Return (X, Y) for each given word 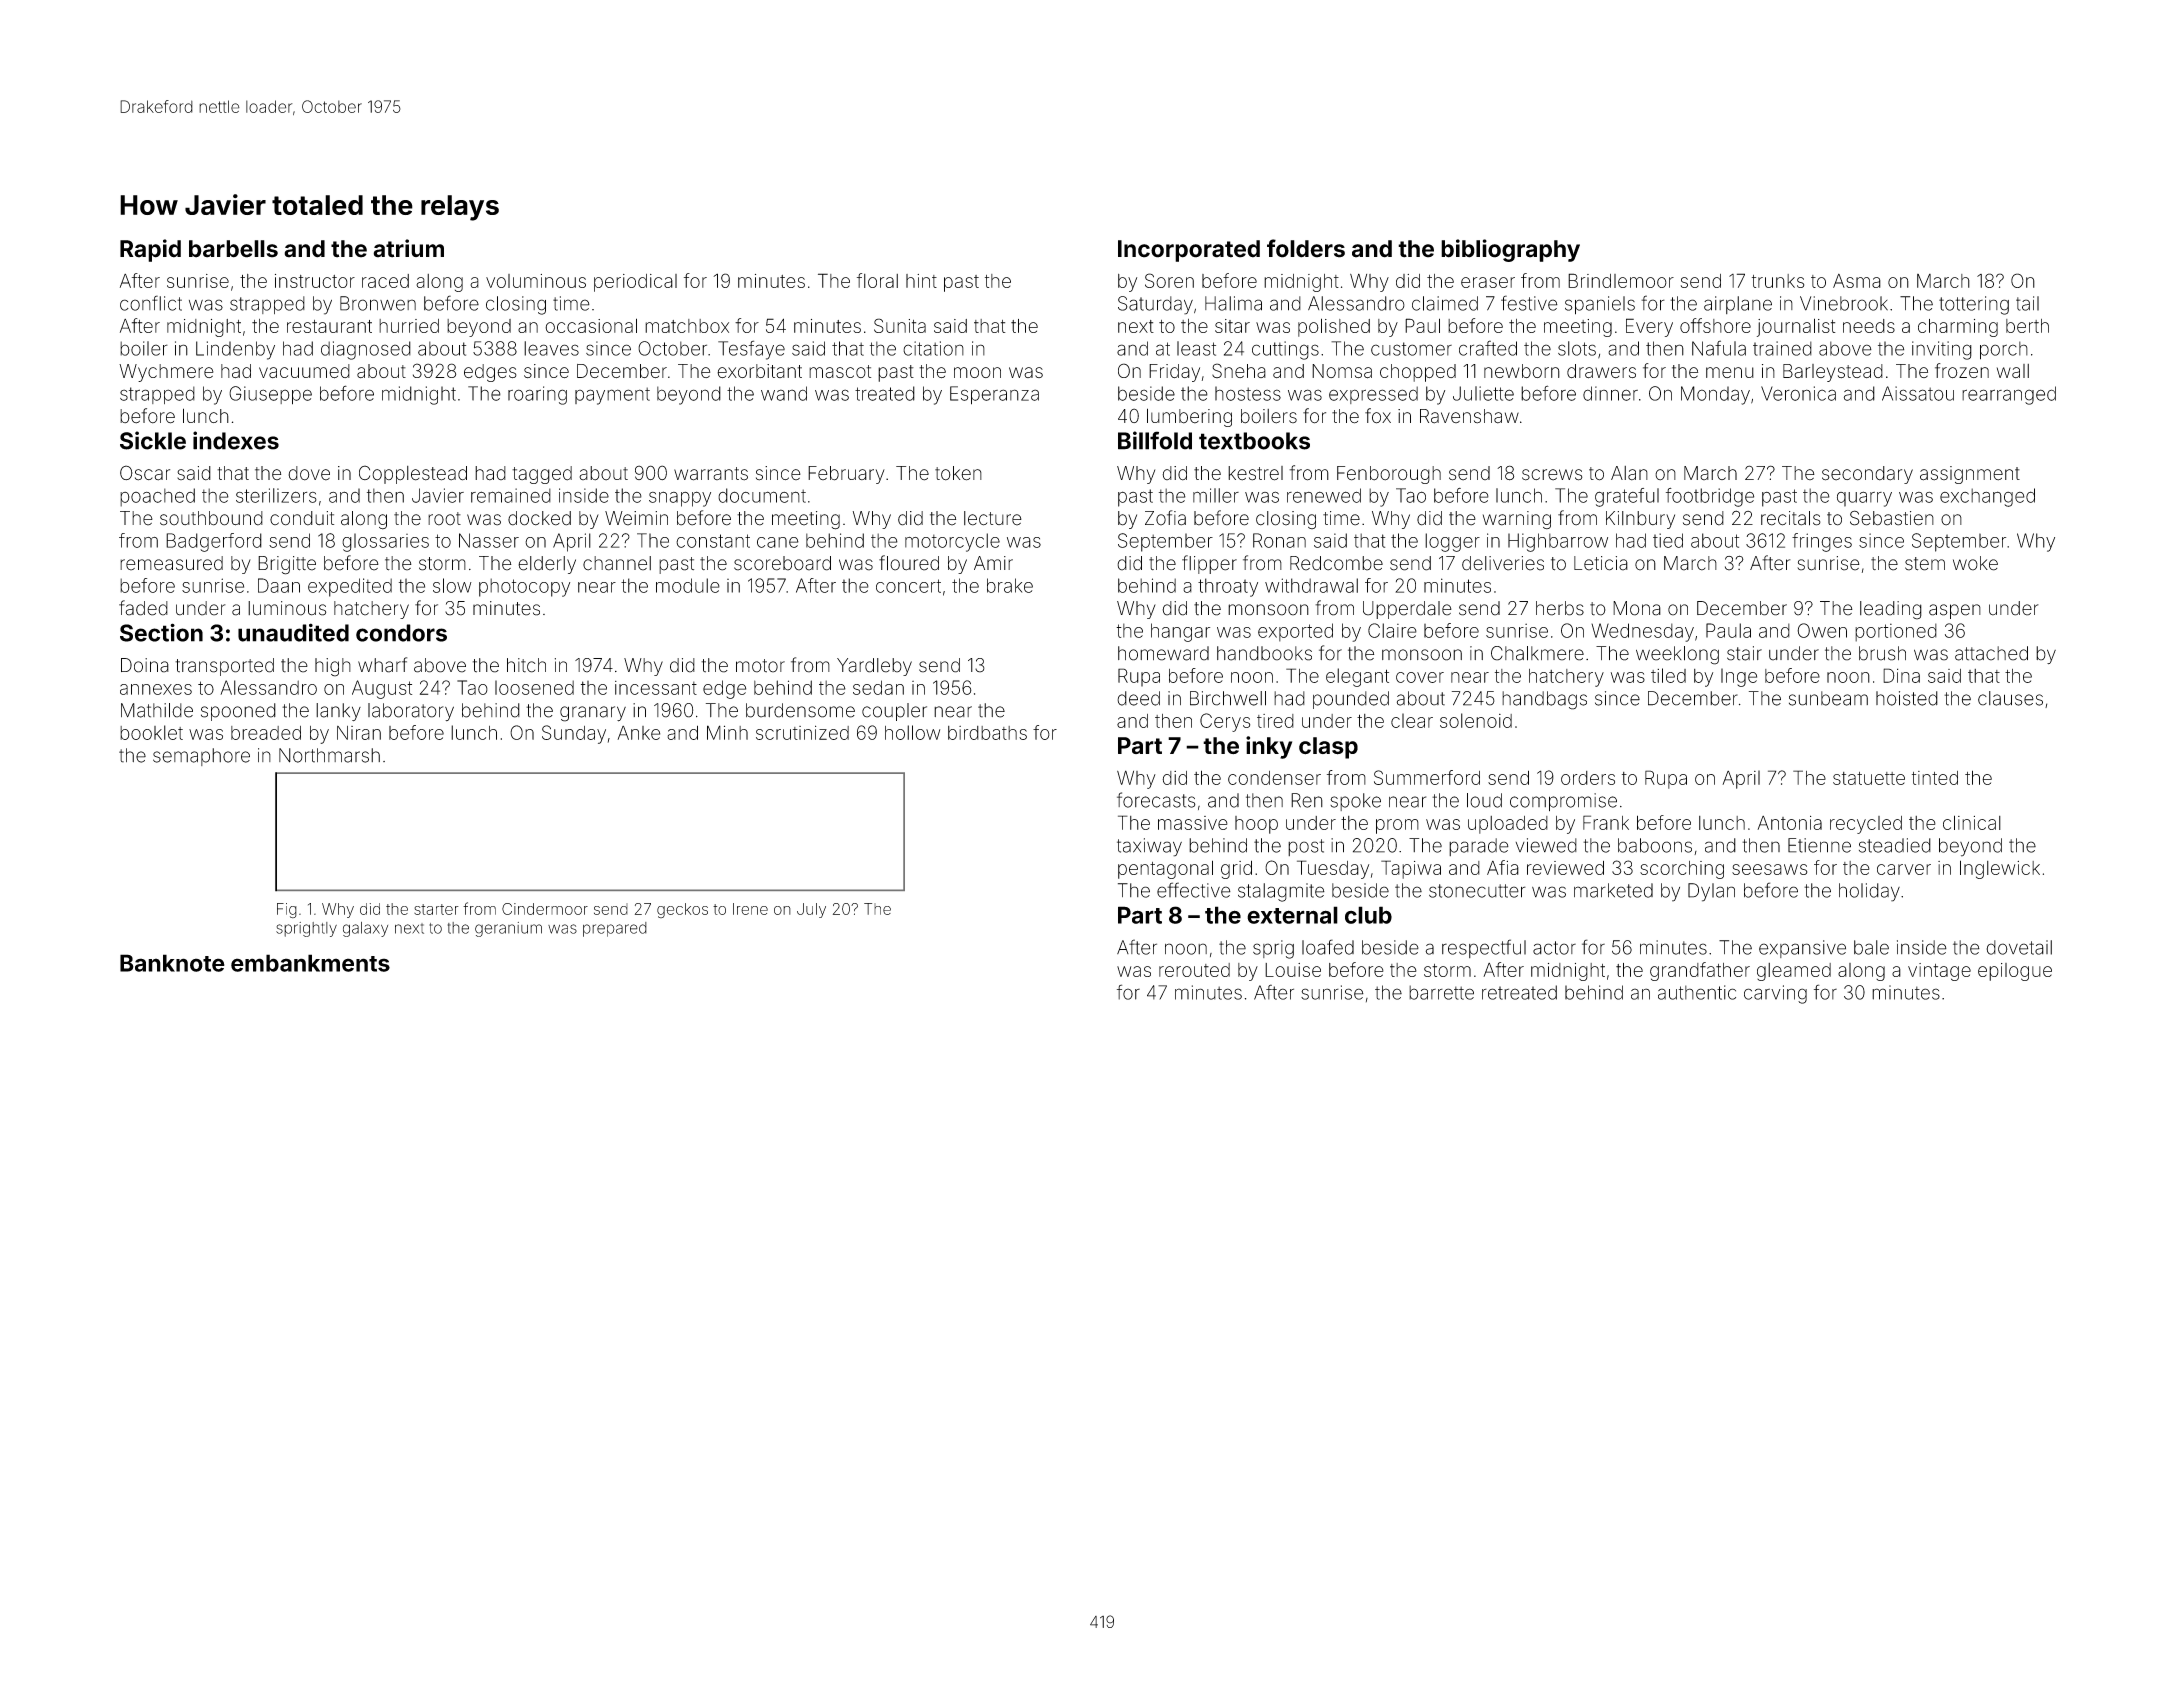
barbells (233, 249)
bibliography (1510, 250)
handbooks (1264, 653)
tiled (1668, 675)
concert (908, 586)
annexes (156, 689)
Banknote (172, 963)
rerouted (1194, 970)
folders (1306, 248)
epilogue (2015, 972)
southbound (211, 518)
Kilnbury (1640, 520)
